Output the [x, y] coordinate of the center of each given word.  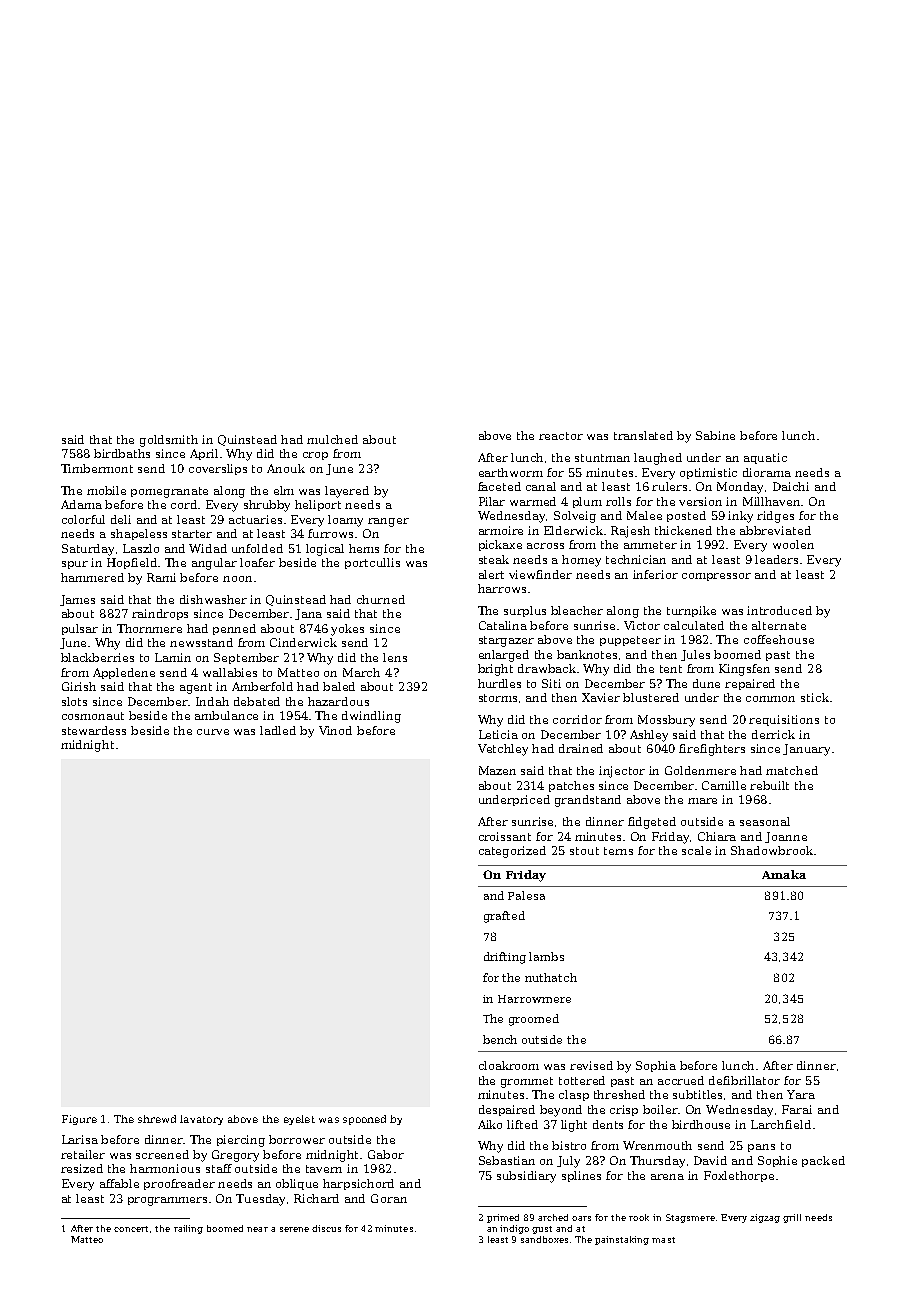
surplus [525, 611]
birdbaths [122, 453]
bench [500, 1039]
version [700, 501]
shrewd [157, 1119]
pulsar [80, 629]
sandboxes [544, 1239]
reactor [561, 436]
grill [792, 1218]
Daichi [791, 486]
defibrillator [744, 1080]
